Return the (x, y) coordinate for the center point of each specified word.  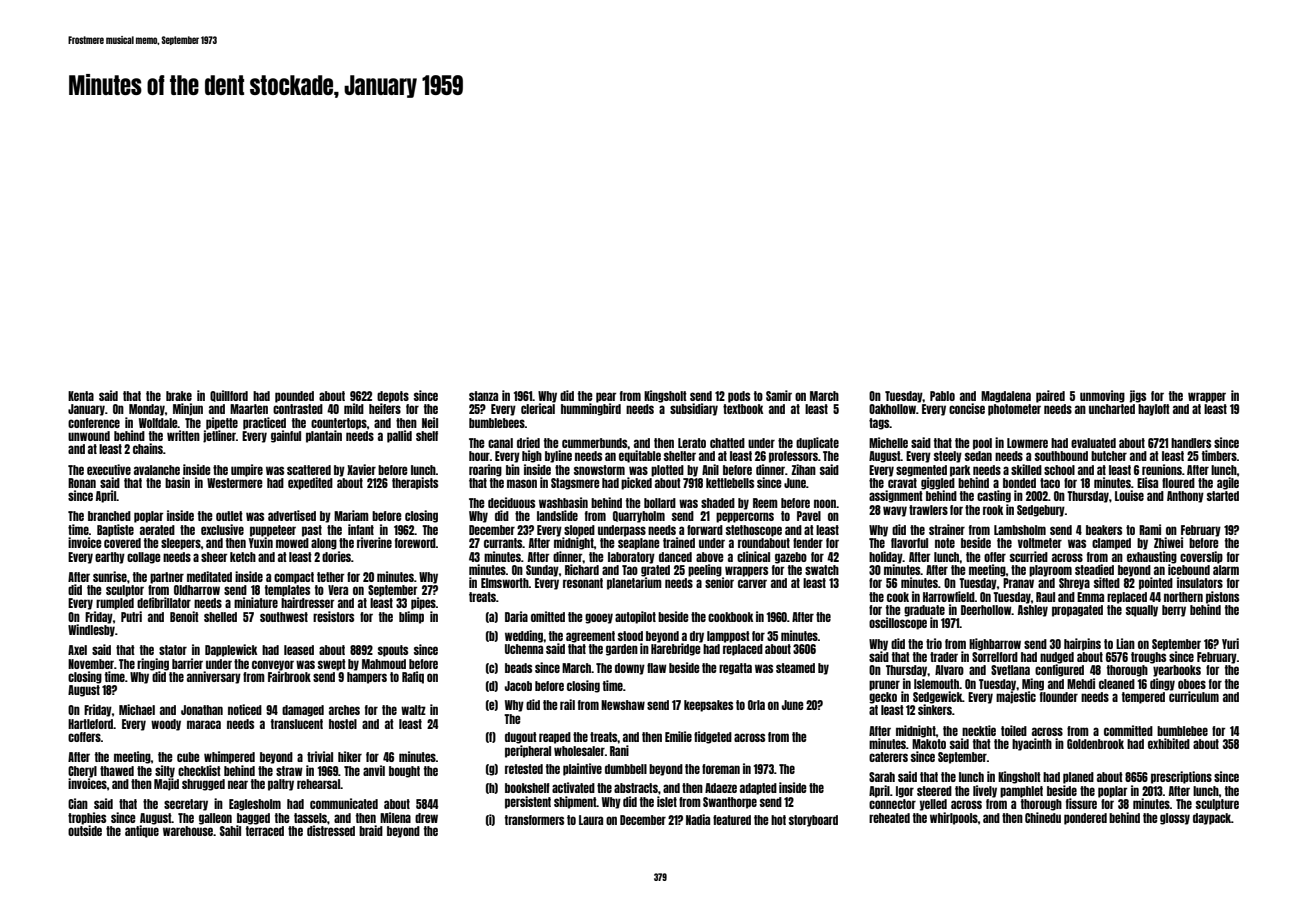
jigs (1138, 396)
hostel (343, 724)
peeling (705, 570)
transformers (534, 820)
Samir (779, 395)
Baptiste (115, 530)
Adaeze (721, 788)
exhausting (1152, 557)
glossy (1175, 819)
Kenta (81, 396)
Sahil (230, 830)
